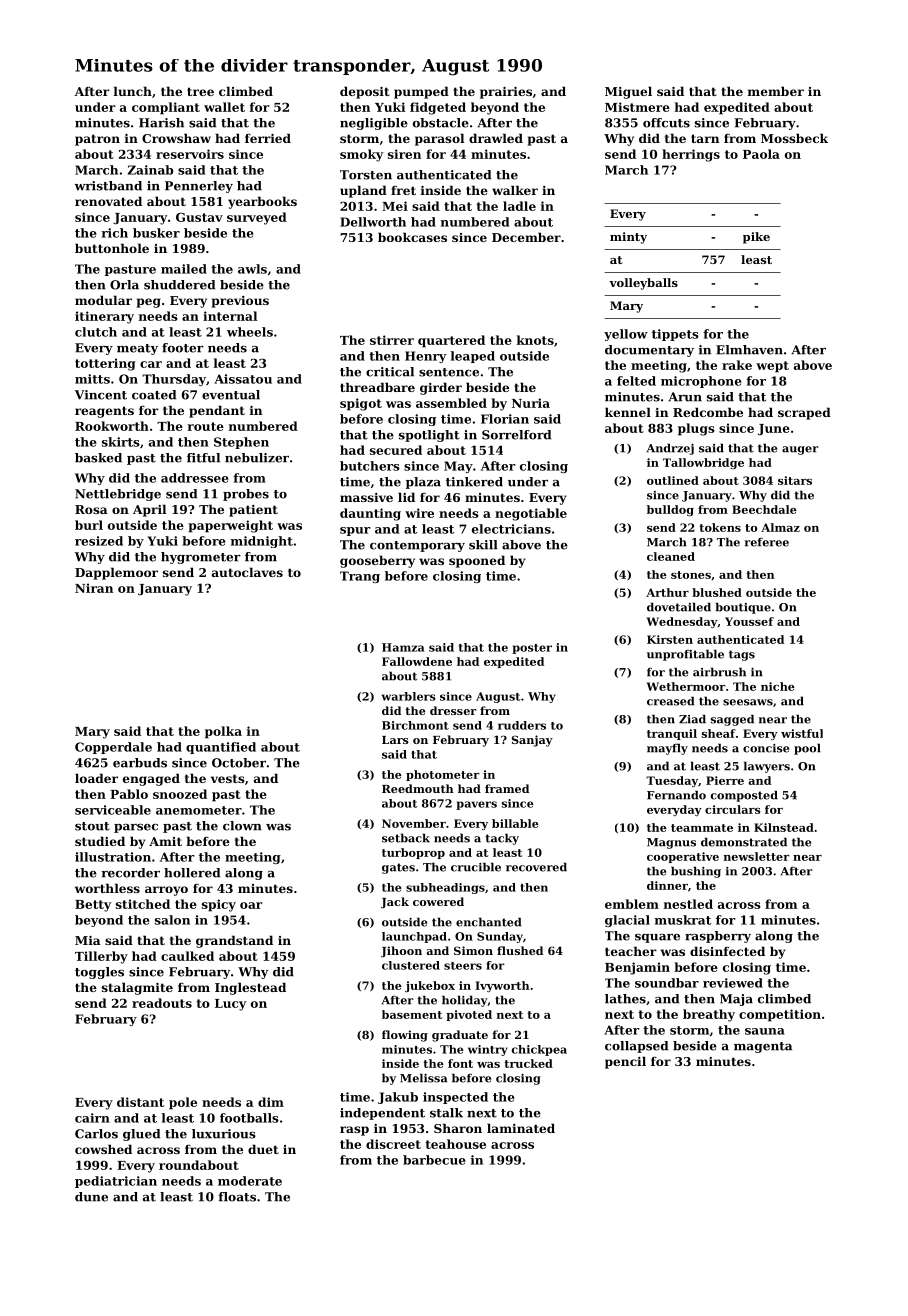  Describe the element at coordinates (133, 91) in the screenshot. I see `lunch` at that location.
